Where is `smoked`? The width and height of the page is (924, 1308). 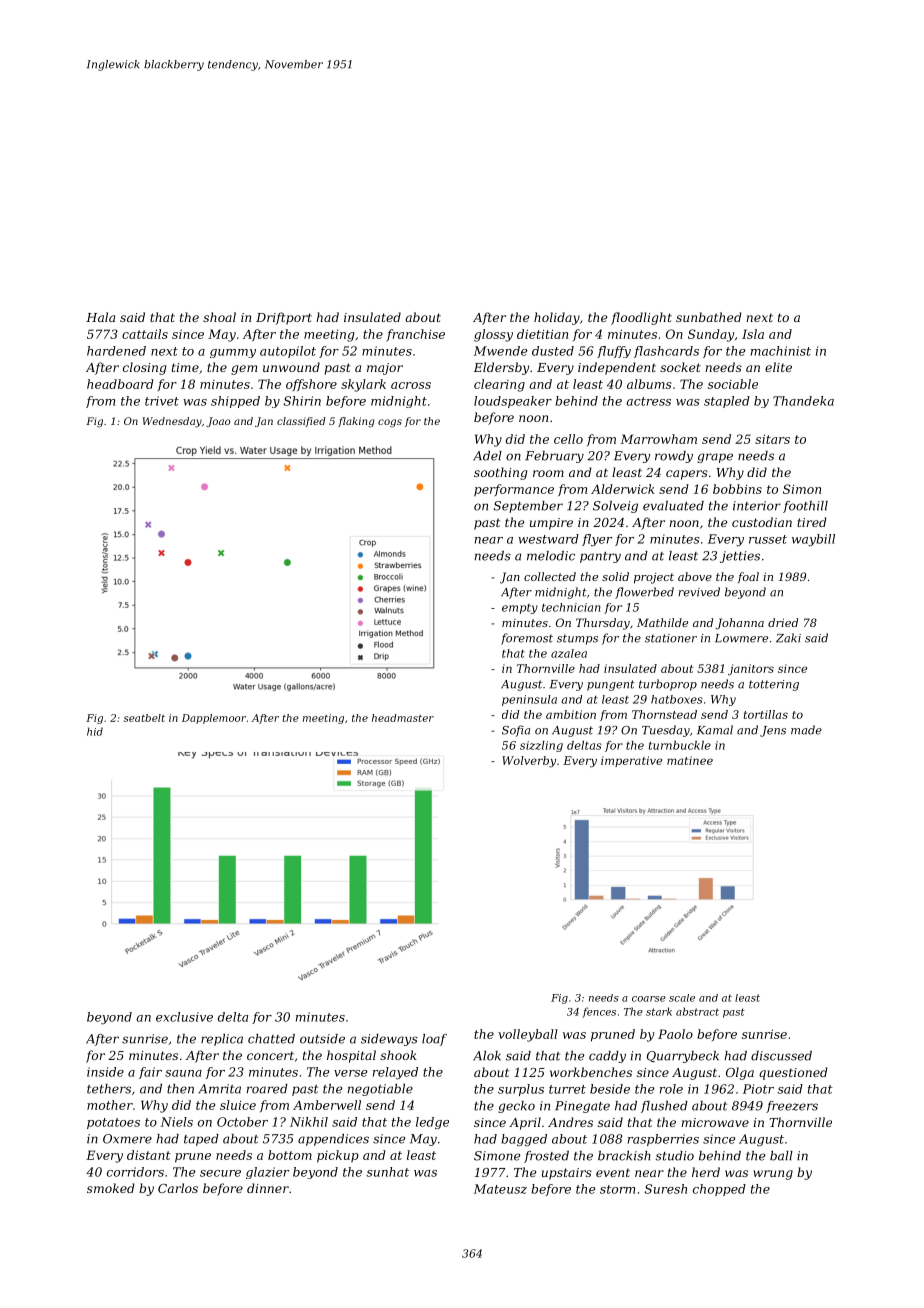 smoked is located at coordinates (111, 1188).
